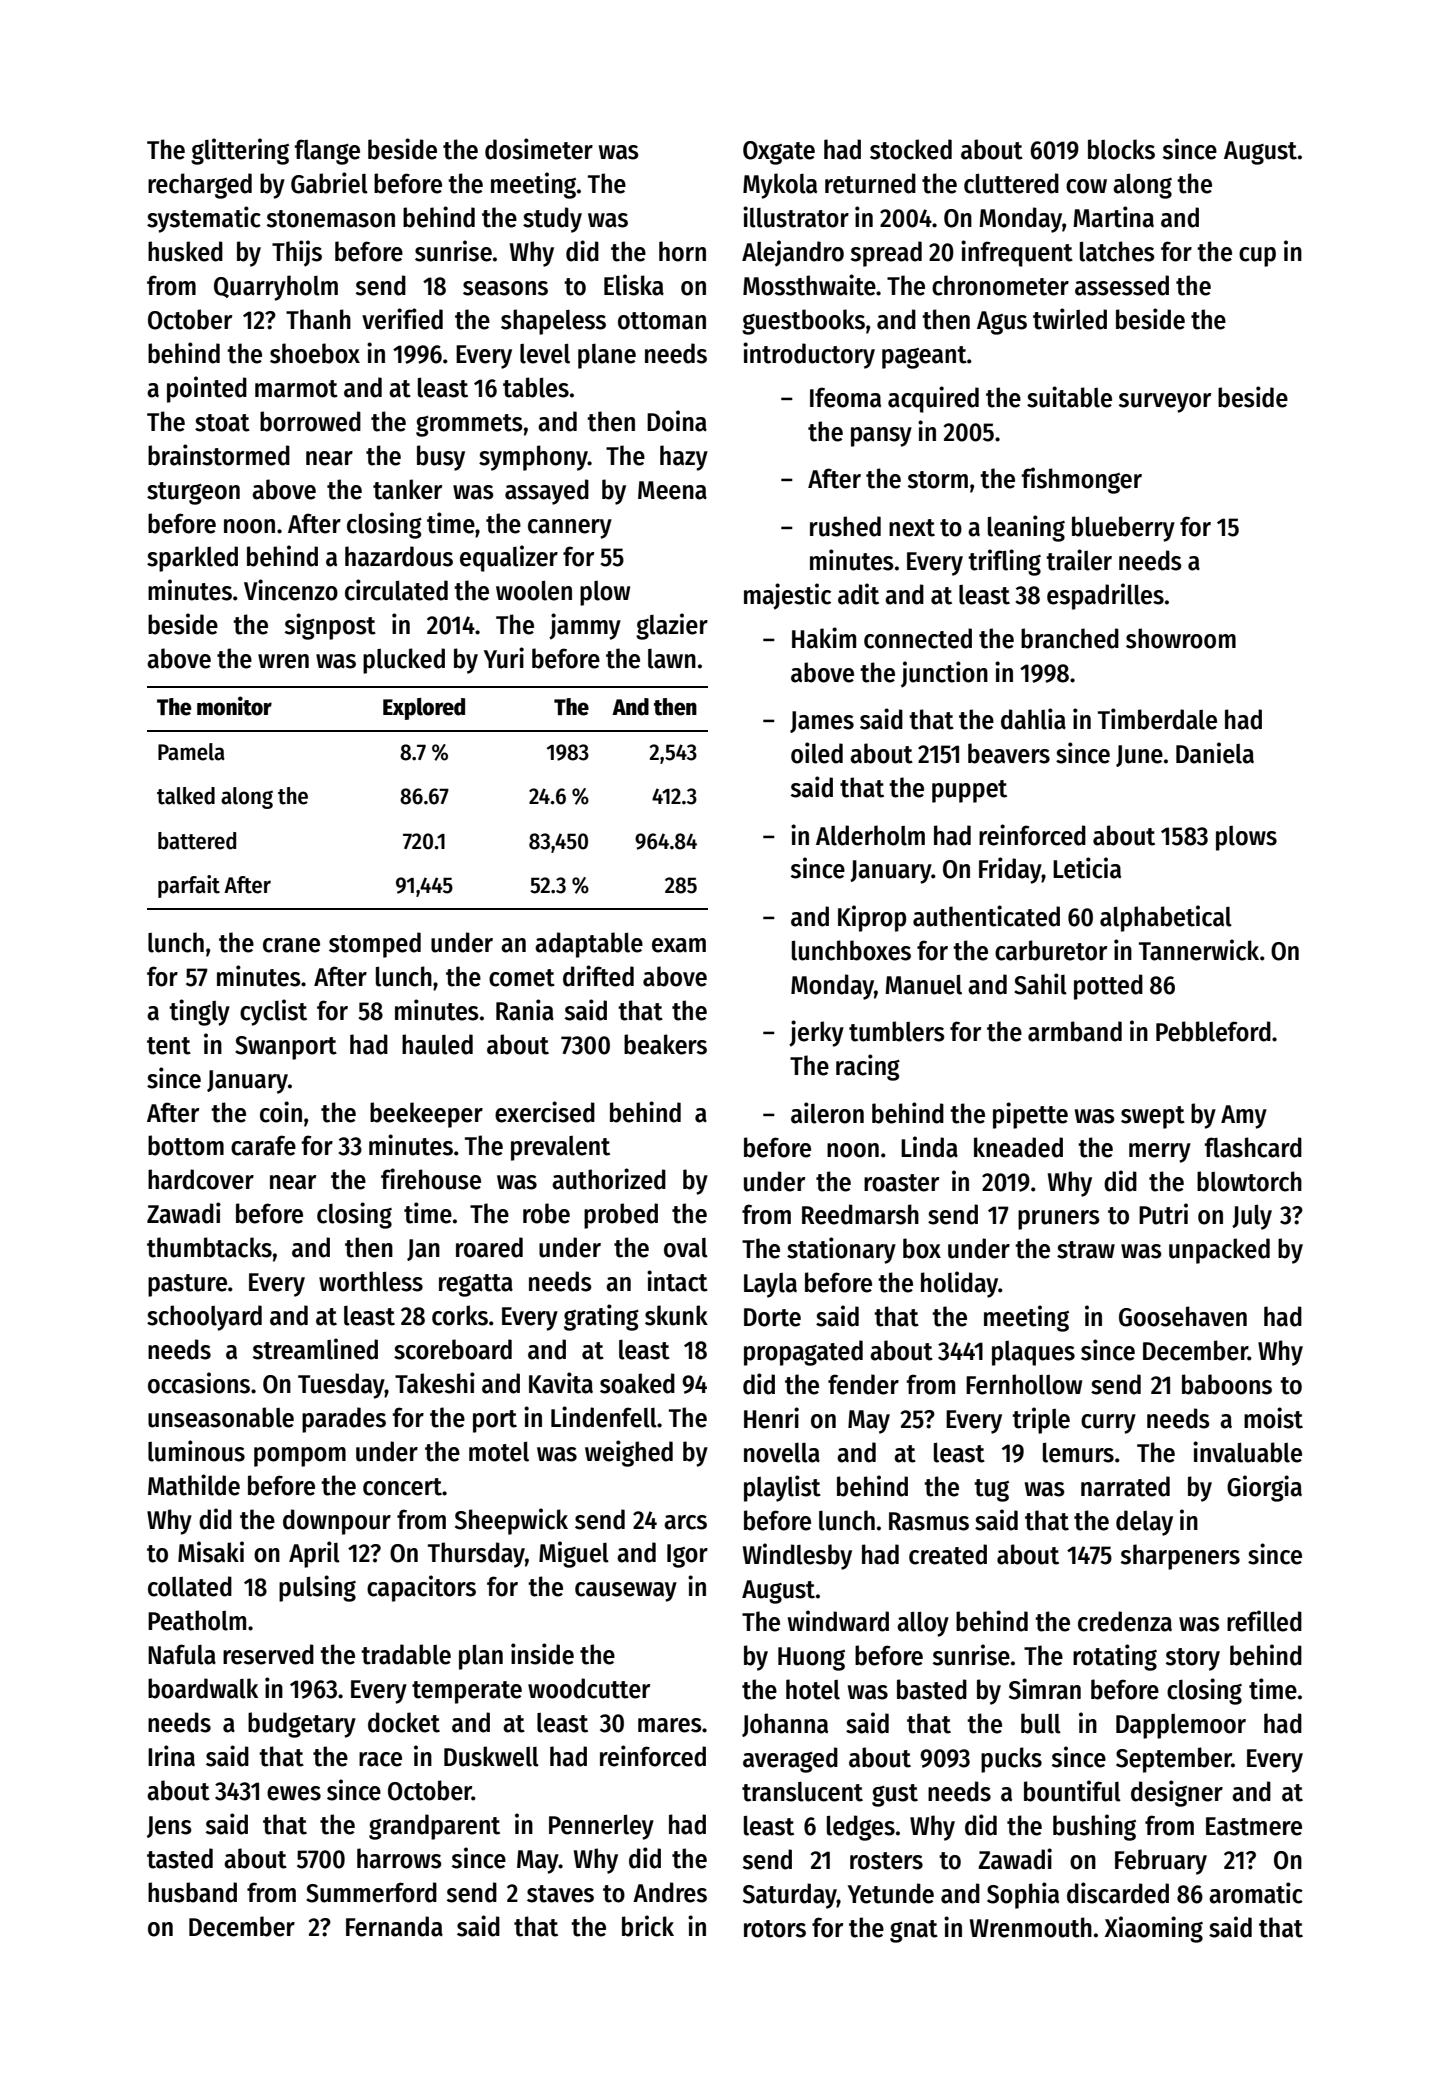 The image size is (1450, 2100). I want to click on thumbtacks, so click(209, 1247).
